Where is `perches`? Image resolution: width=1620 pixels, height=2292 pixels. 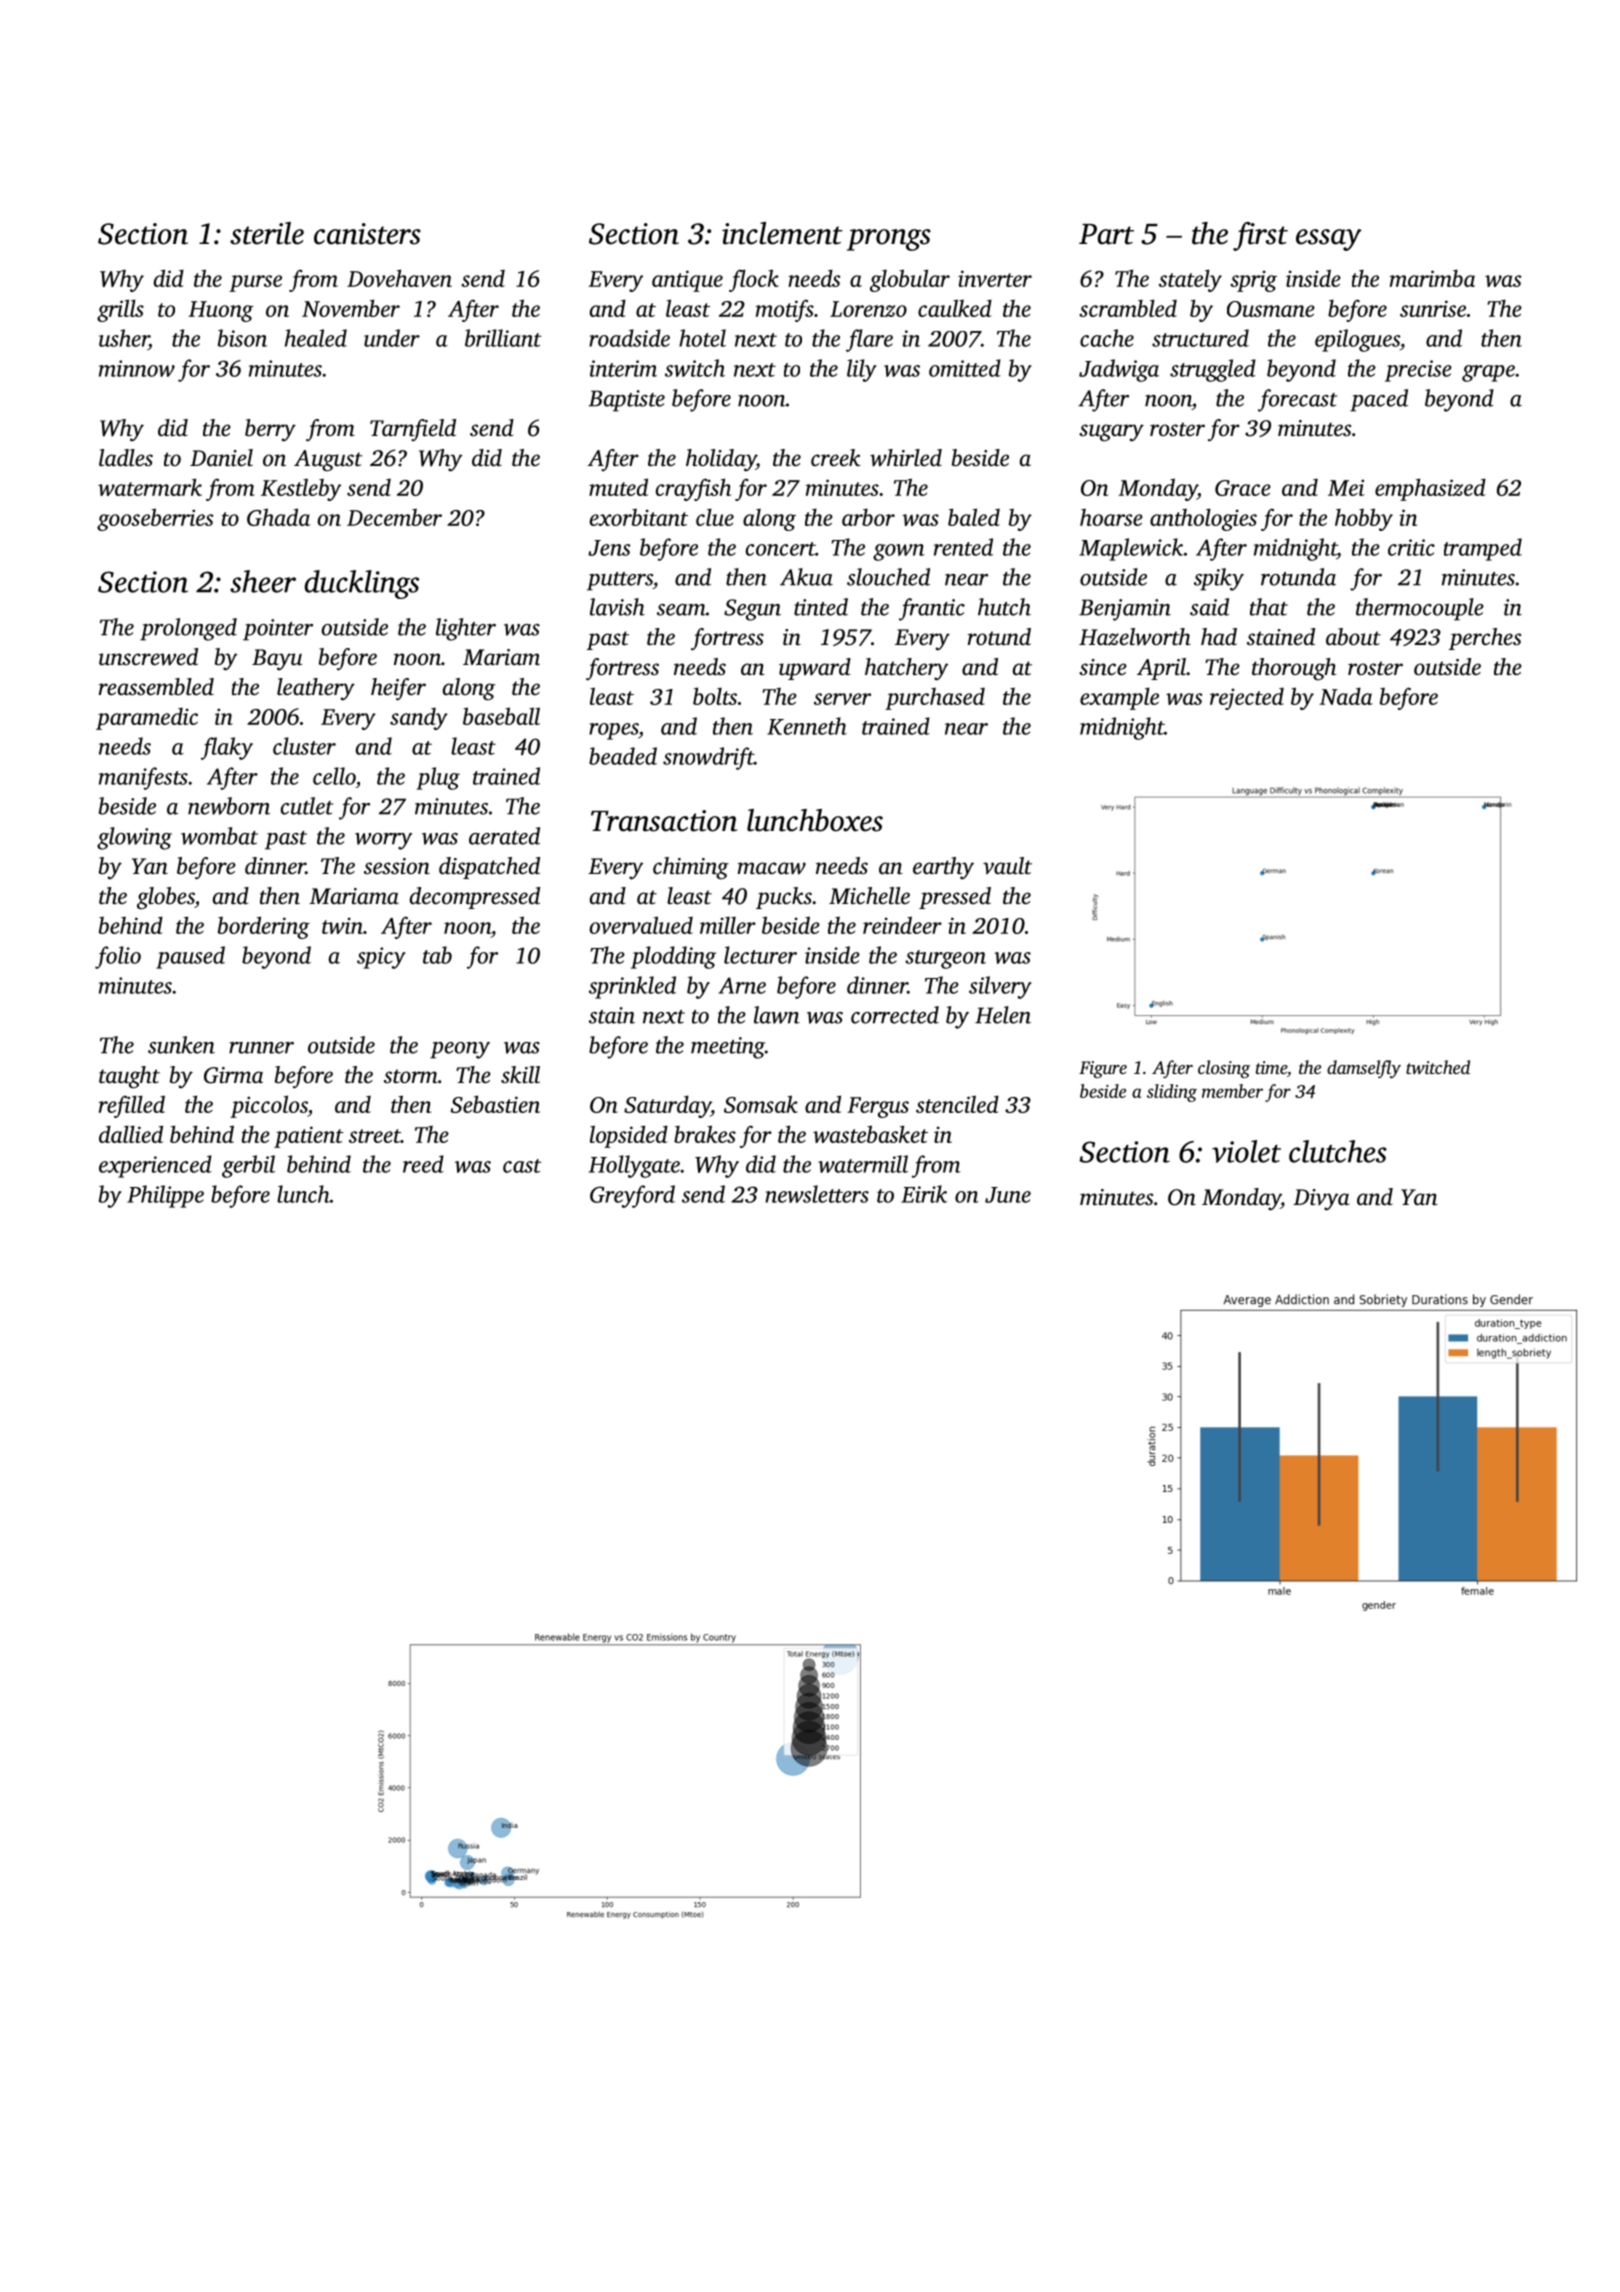
perches is located at coordinates (1485, 639).
